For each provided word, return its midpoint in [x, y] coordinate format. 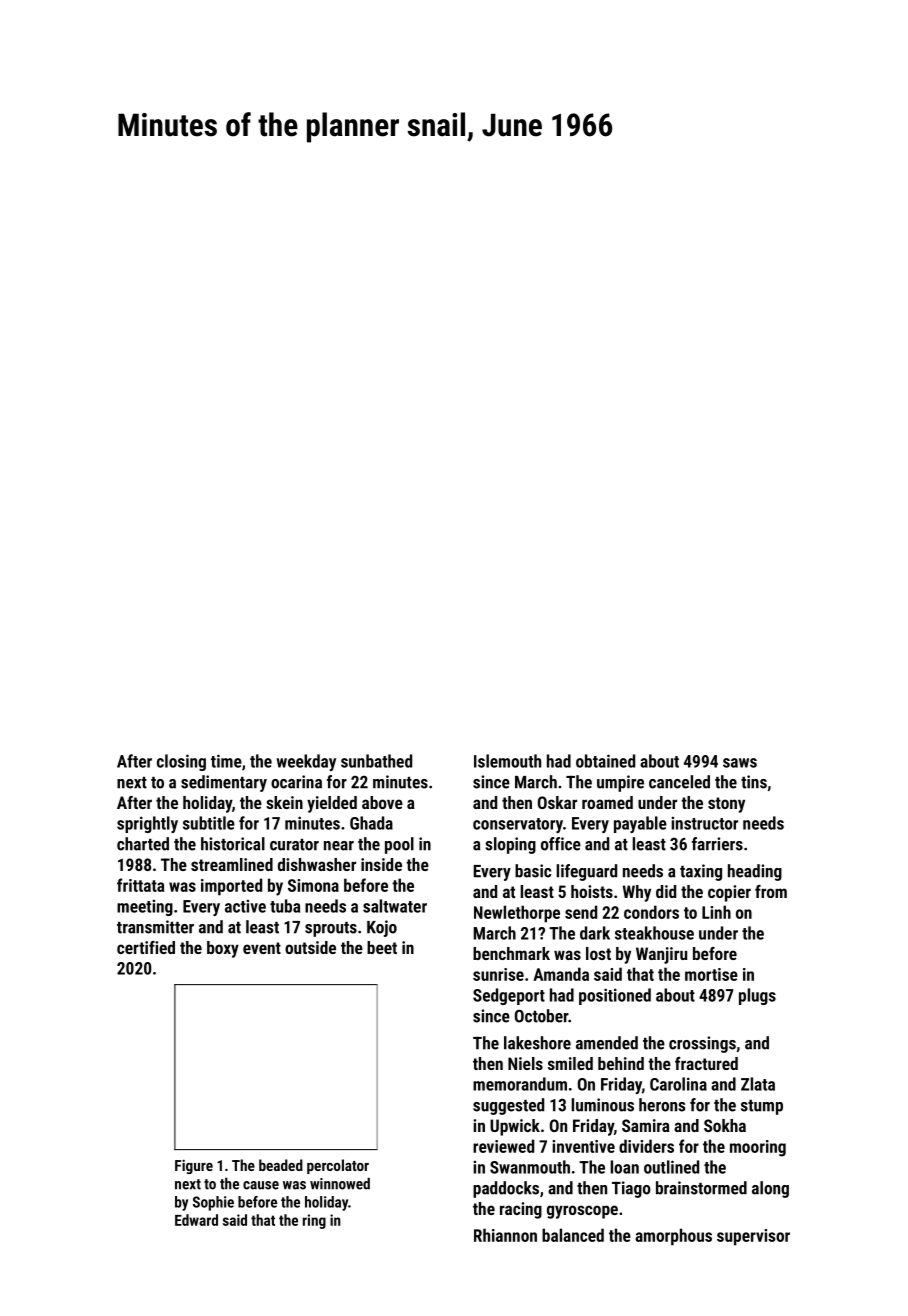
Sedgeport [509, 996]
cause [261, 1185]
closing [181, 762]
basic [533, 871]
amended [607, 1043]
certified [146, 947]
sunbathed [376, 761]
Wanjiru [661, 955]
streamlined [232, 864]
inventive [583, 1146]
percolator [338, 1166]
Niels [525, 1063]
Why [637, 893]
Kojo [382, 928]
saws [740, 763]
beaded [281, 1165]
